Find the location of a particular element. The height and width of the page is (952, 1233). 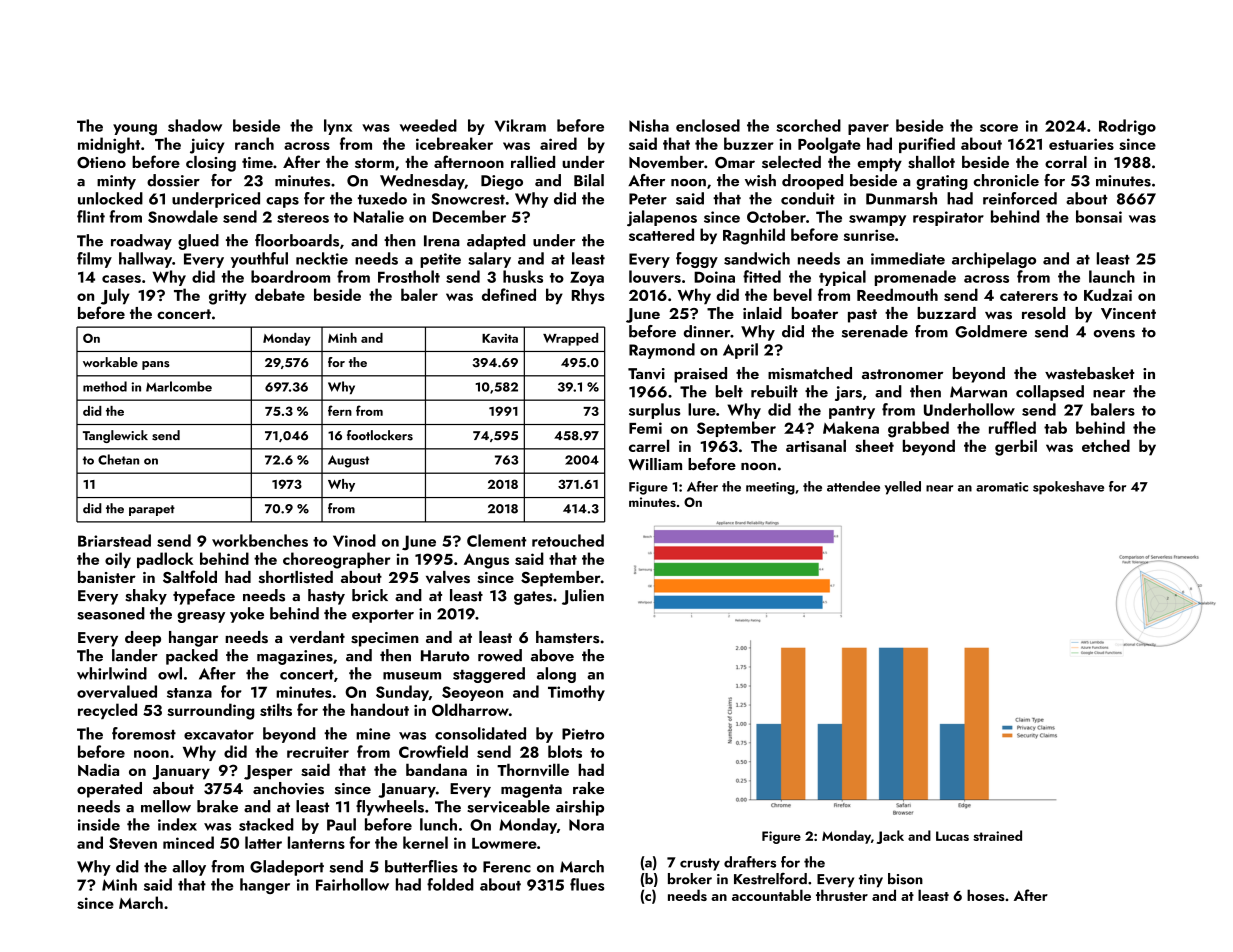

ruffled is located at coordinates (1012, 427).
